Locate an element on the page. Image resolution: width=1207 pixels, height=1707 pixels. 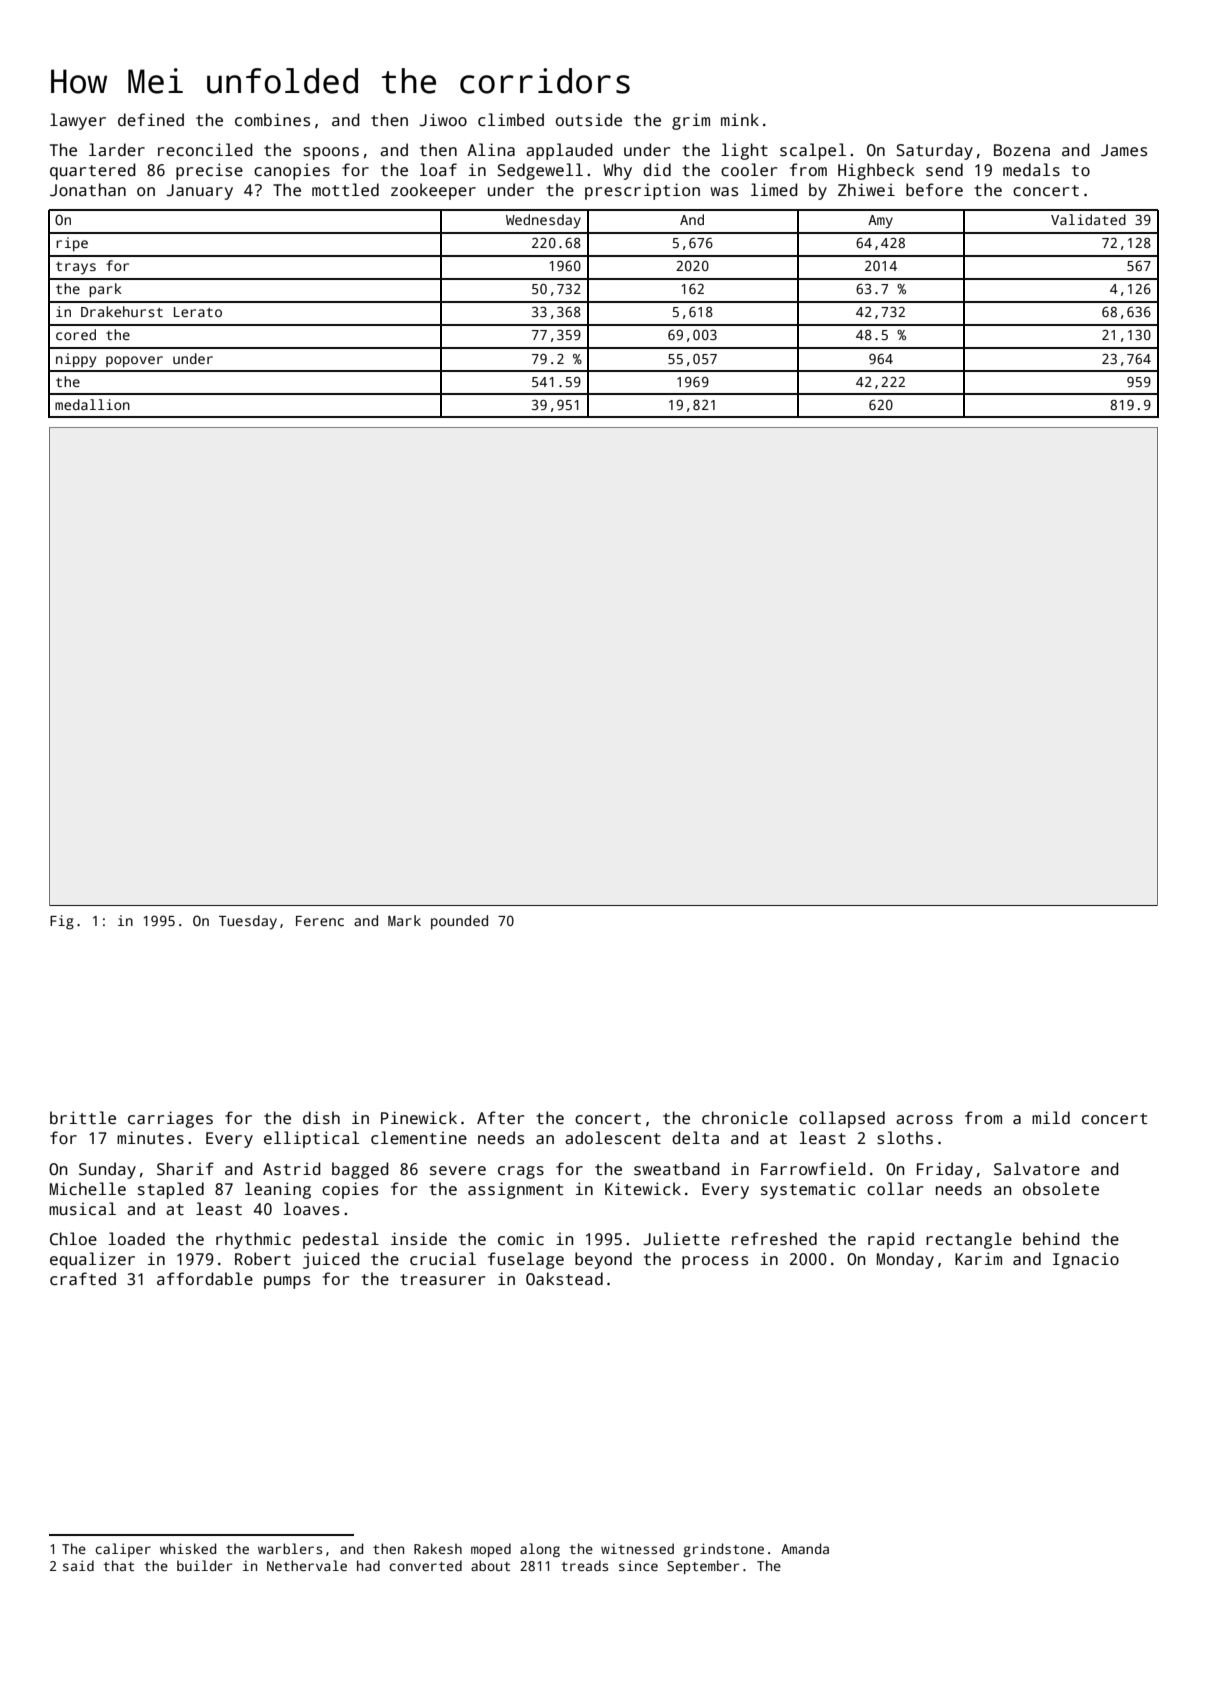
Validated is located at coordinates (1088, 219).
